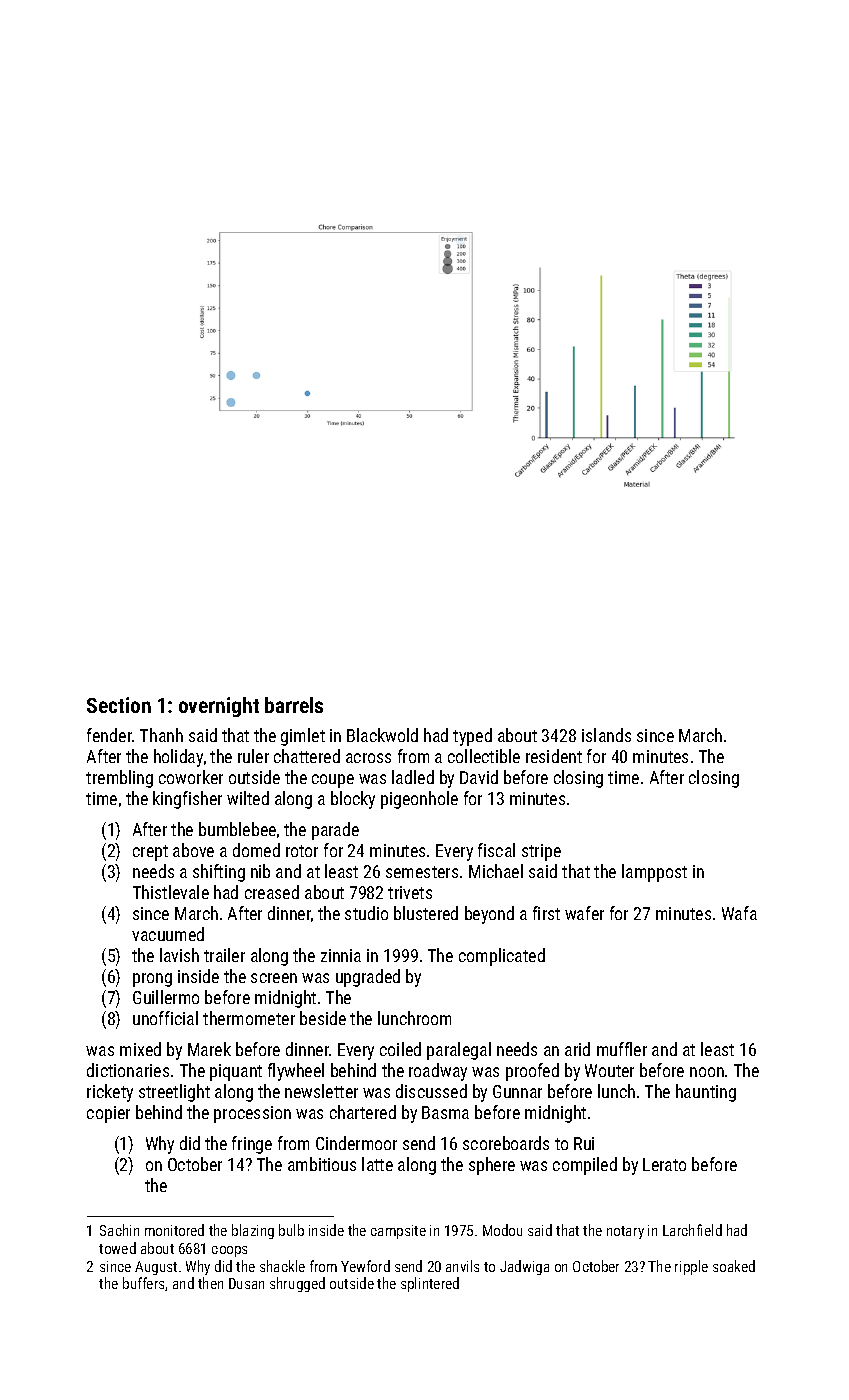  Describe the element at coordinates (622, 1049) in the page. I see `muffler` at that location.
